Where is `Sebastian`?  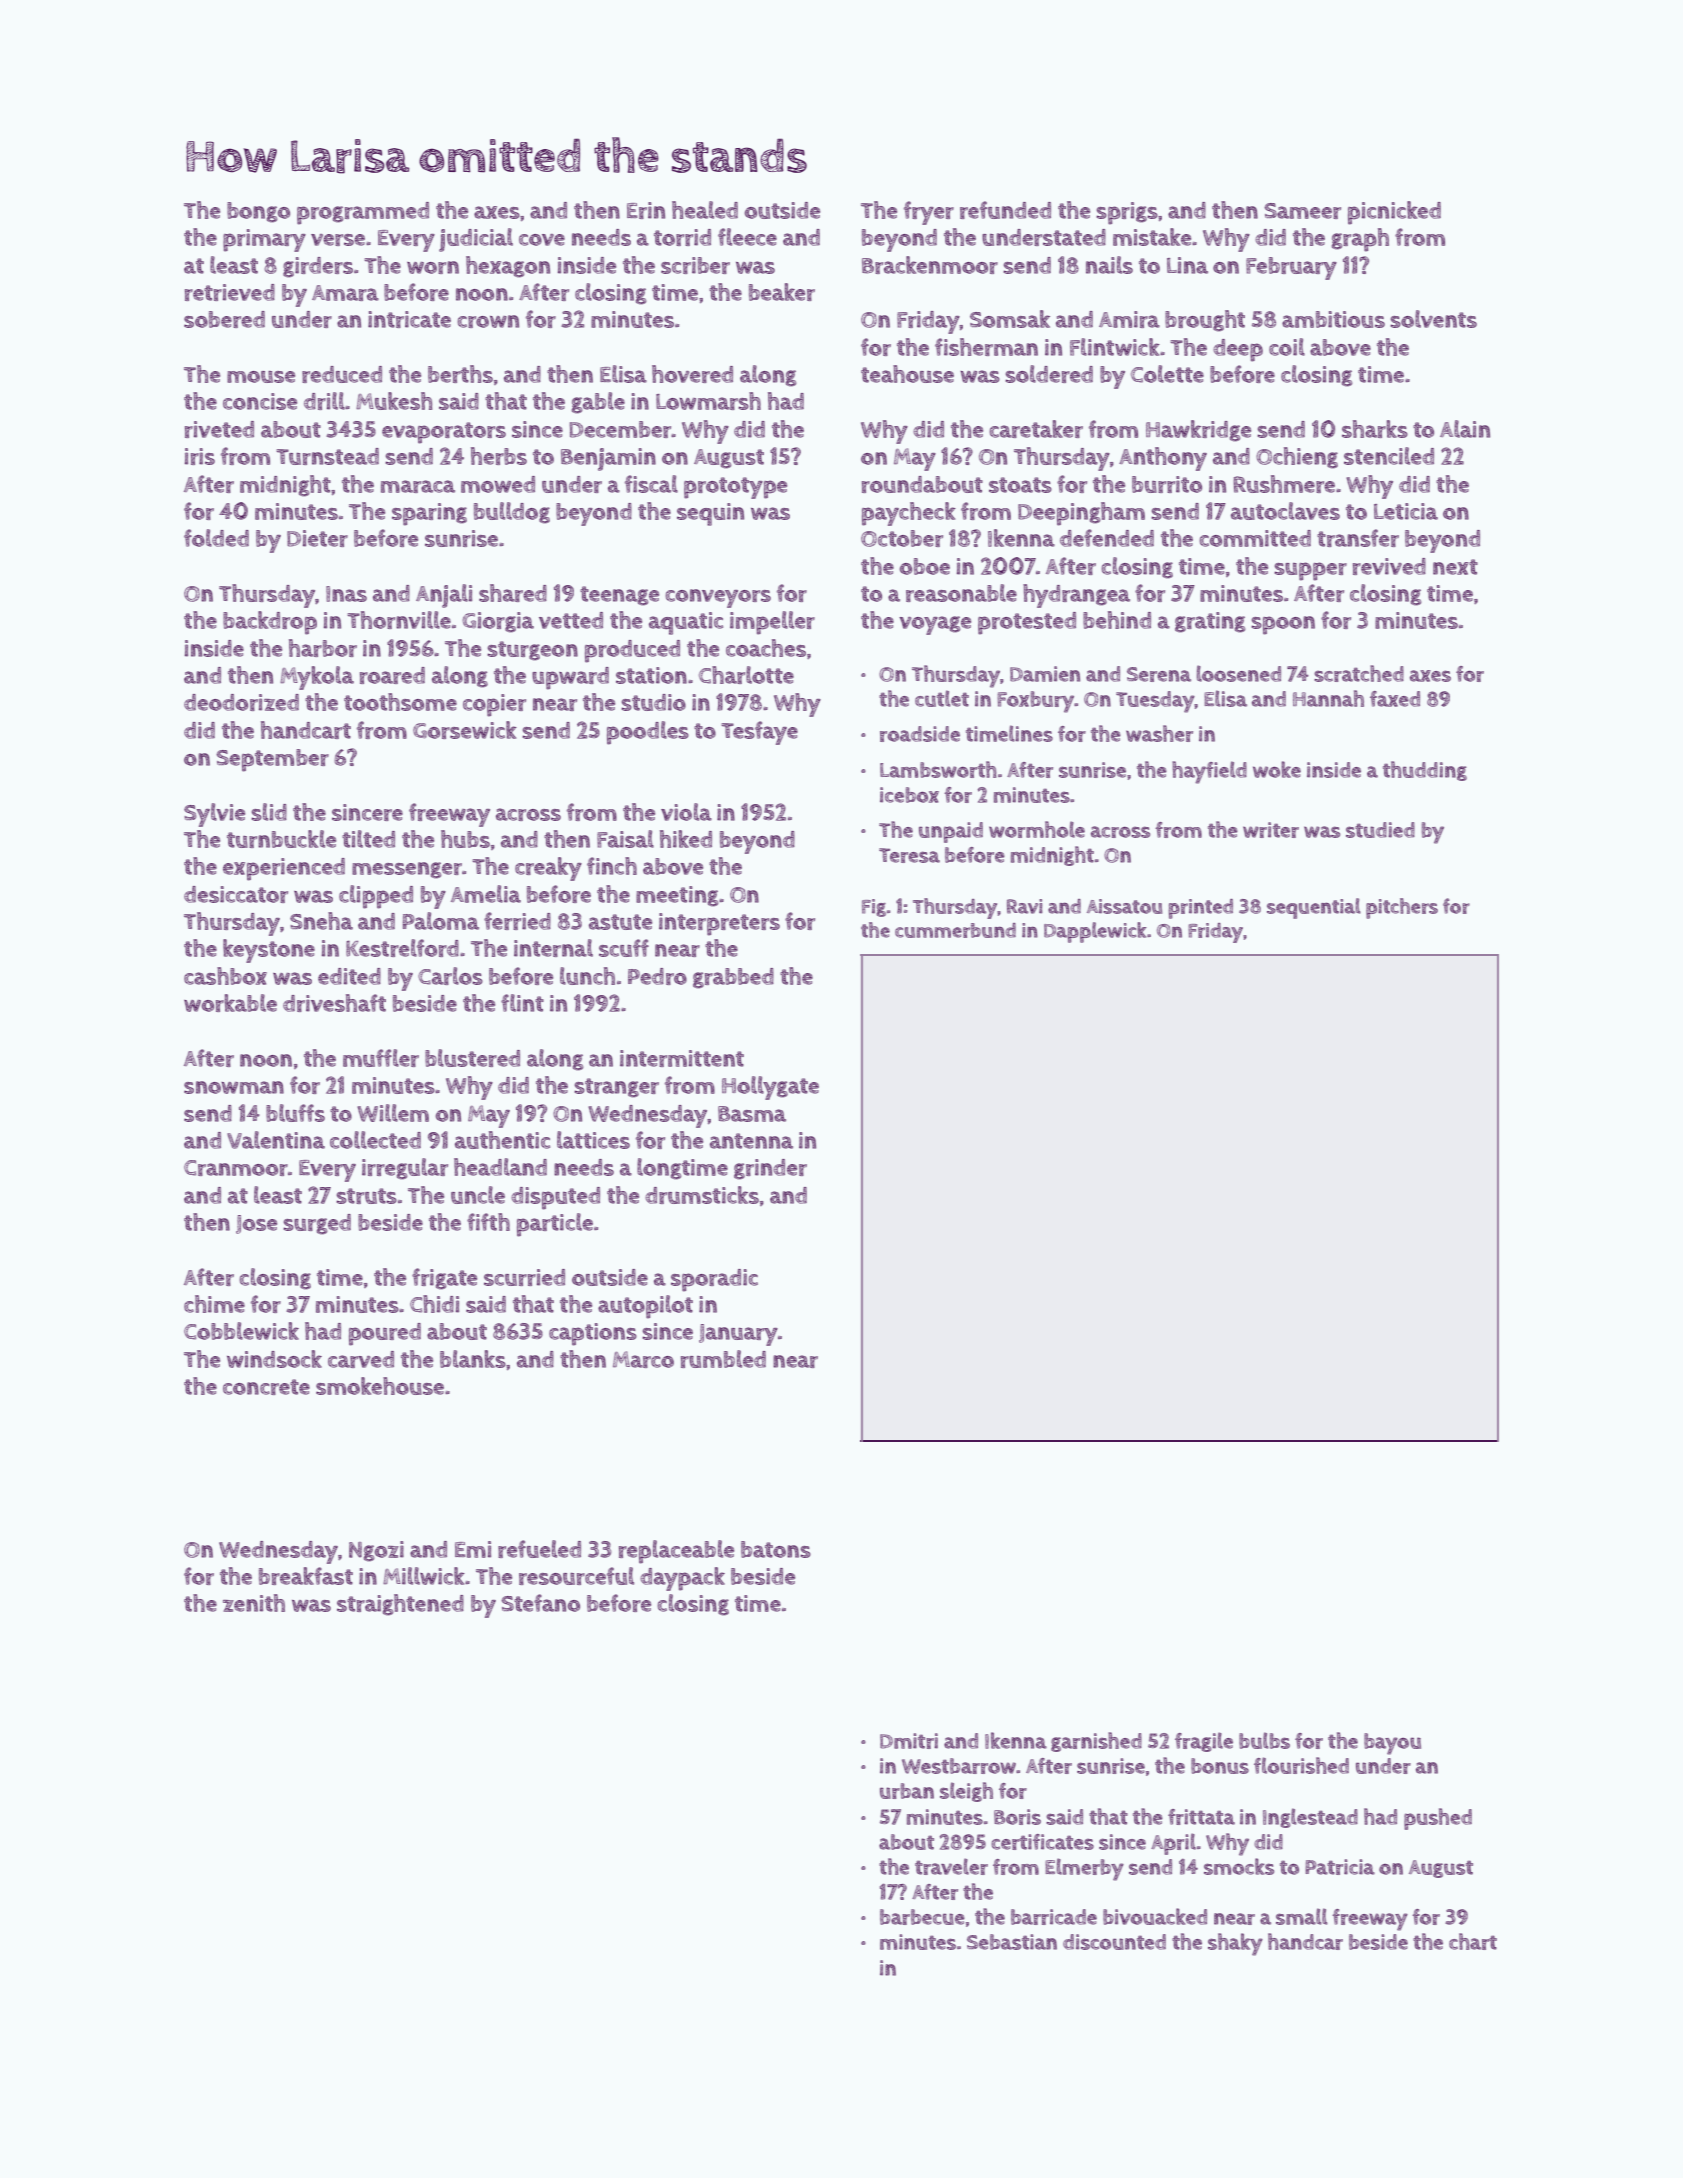 Sebastian is located at coordinates (1012, 1942).
